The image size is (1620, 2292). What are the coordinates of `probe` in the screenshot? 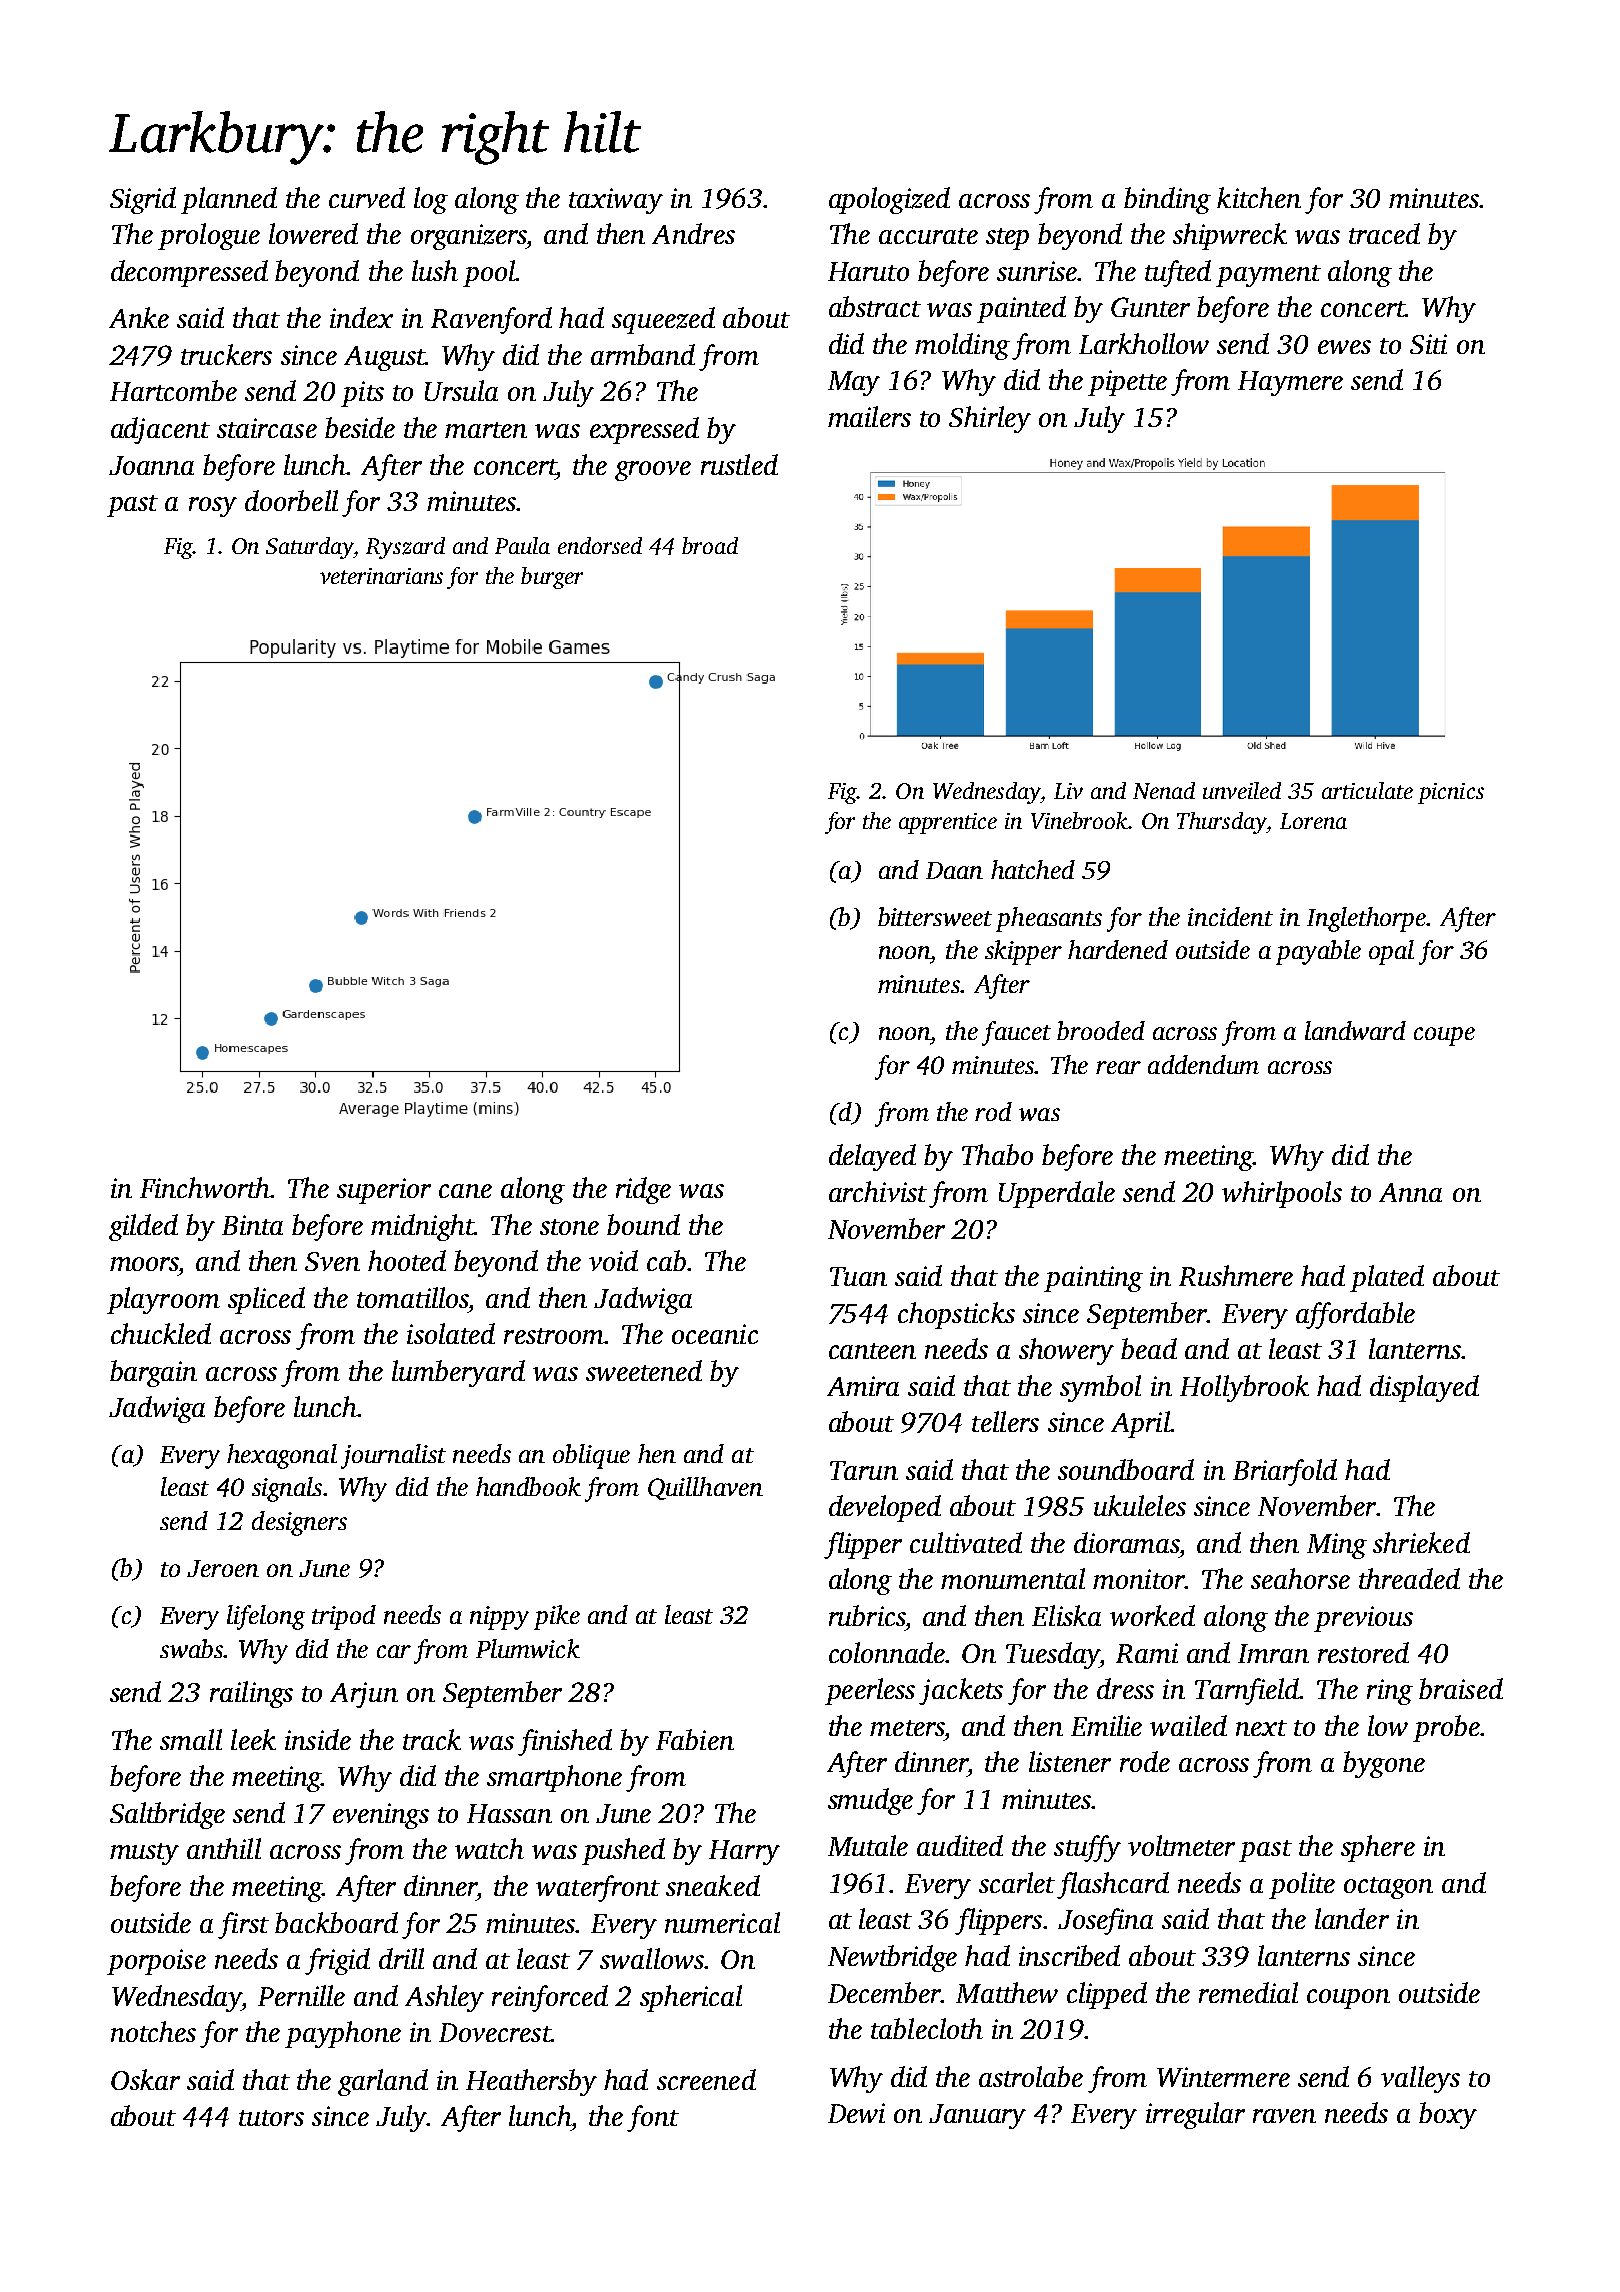 It's located at (1446, 1728).
